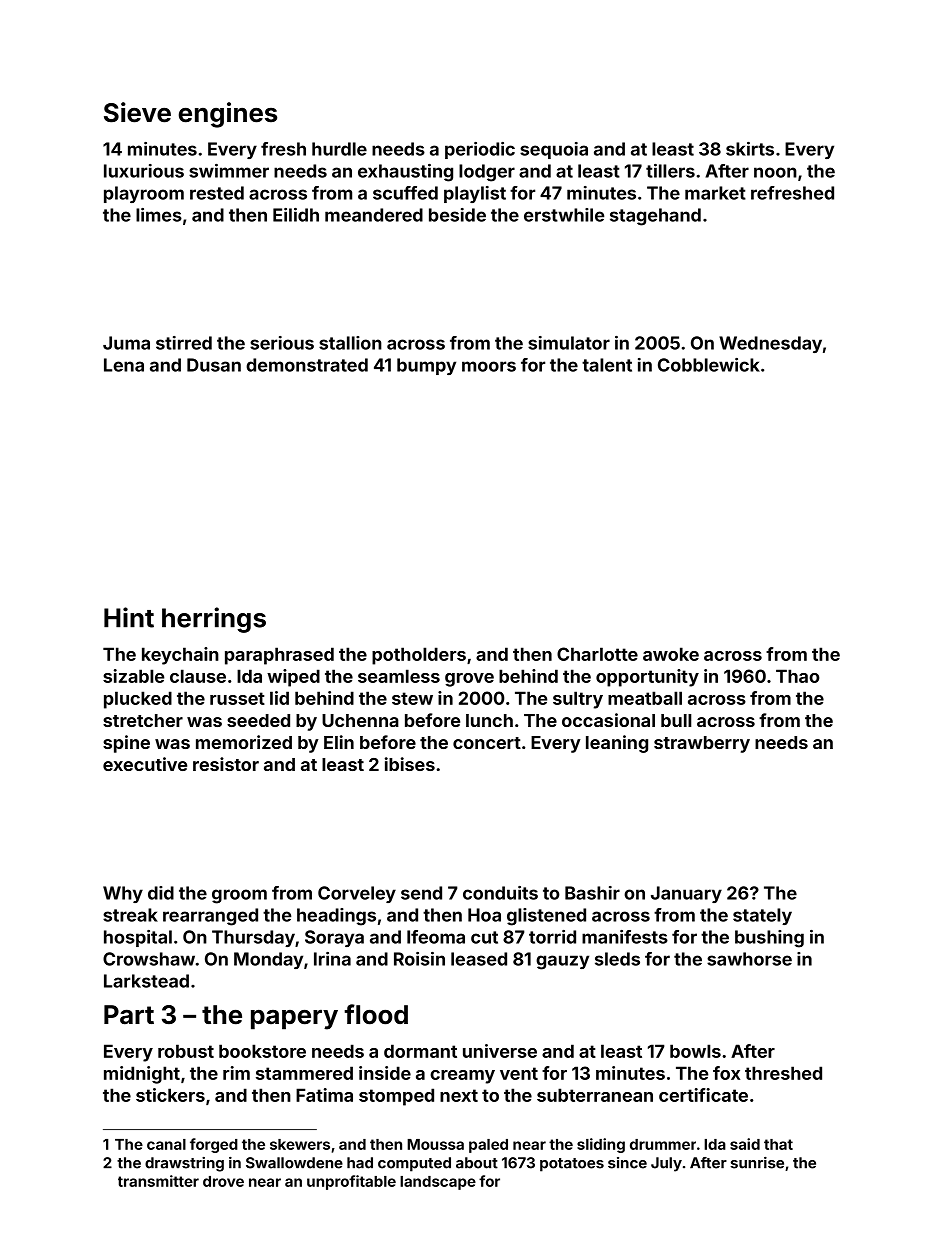 The image size is (952, 1233). Describe the element at coordinates (489, 366) in the image. I see `moors` at that location.
